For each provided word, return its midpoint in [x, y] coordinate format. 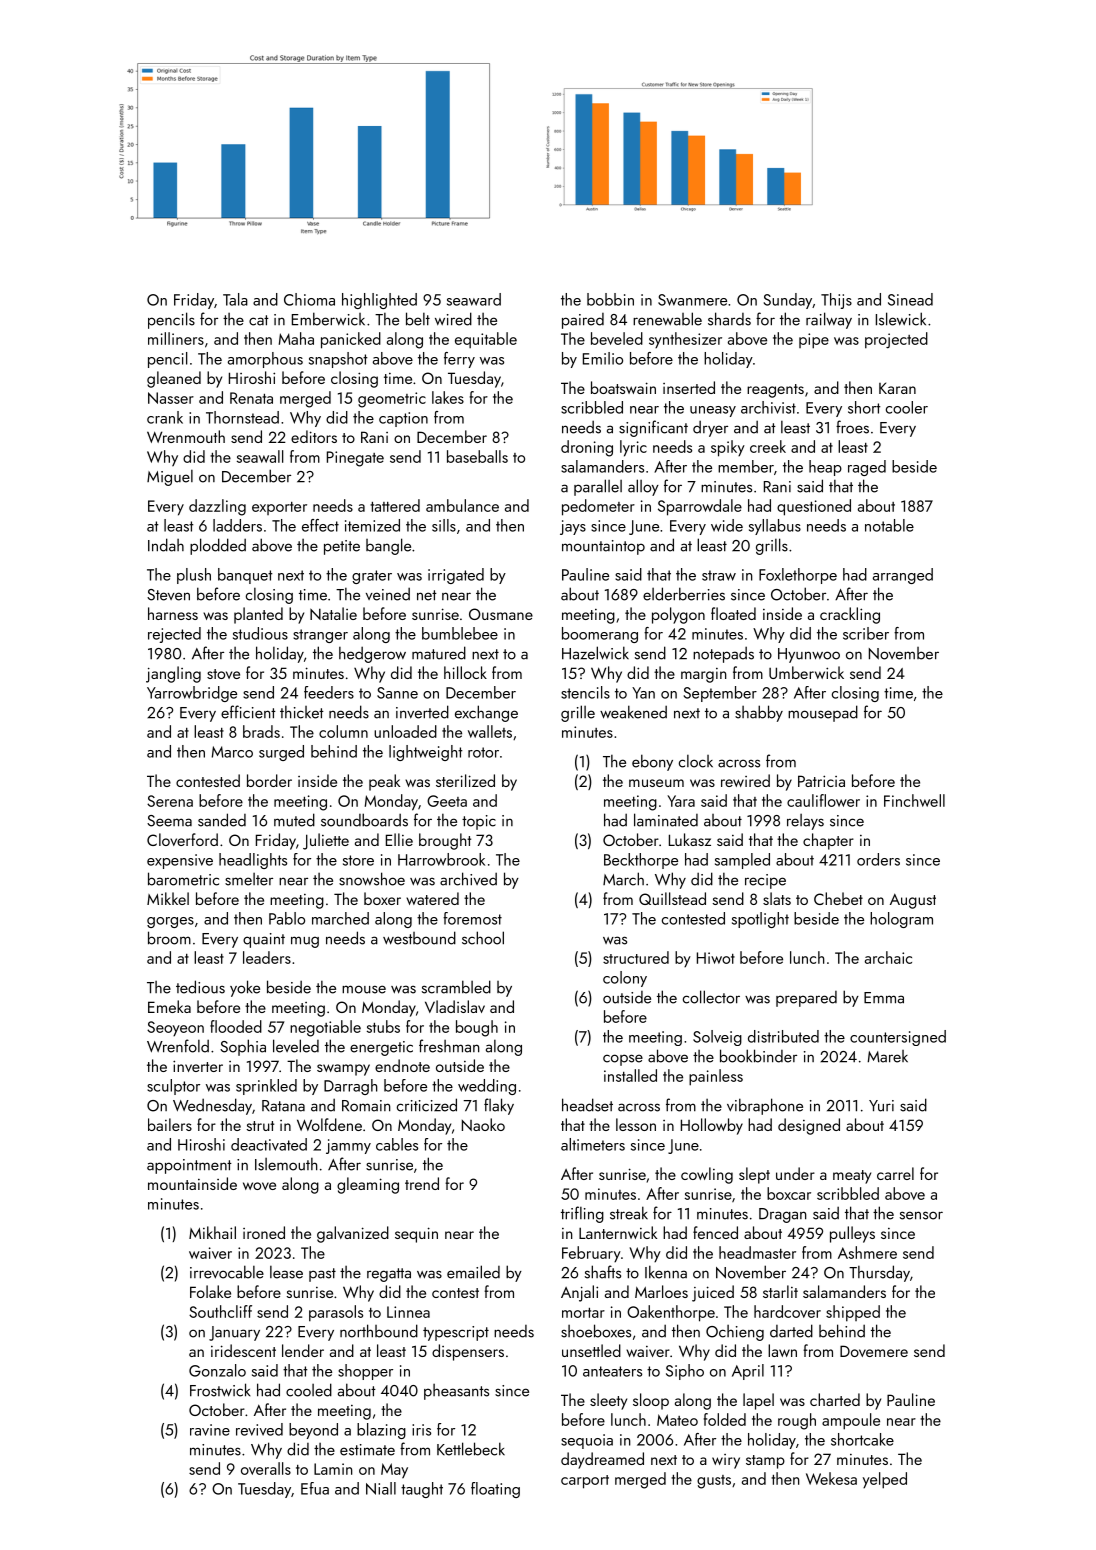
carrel [895, 1173]
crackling [850, 615]
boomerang [600, 635]
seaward [474, 299]
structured [636, 957]
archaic [888, 957]
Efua [315, 1488]
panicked [351, 340]
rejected [174, 635]
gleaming [368, 1185]
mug [305, 942]
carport [585, 1482]
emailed [473, 1272]
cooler [907, 407]
